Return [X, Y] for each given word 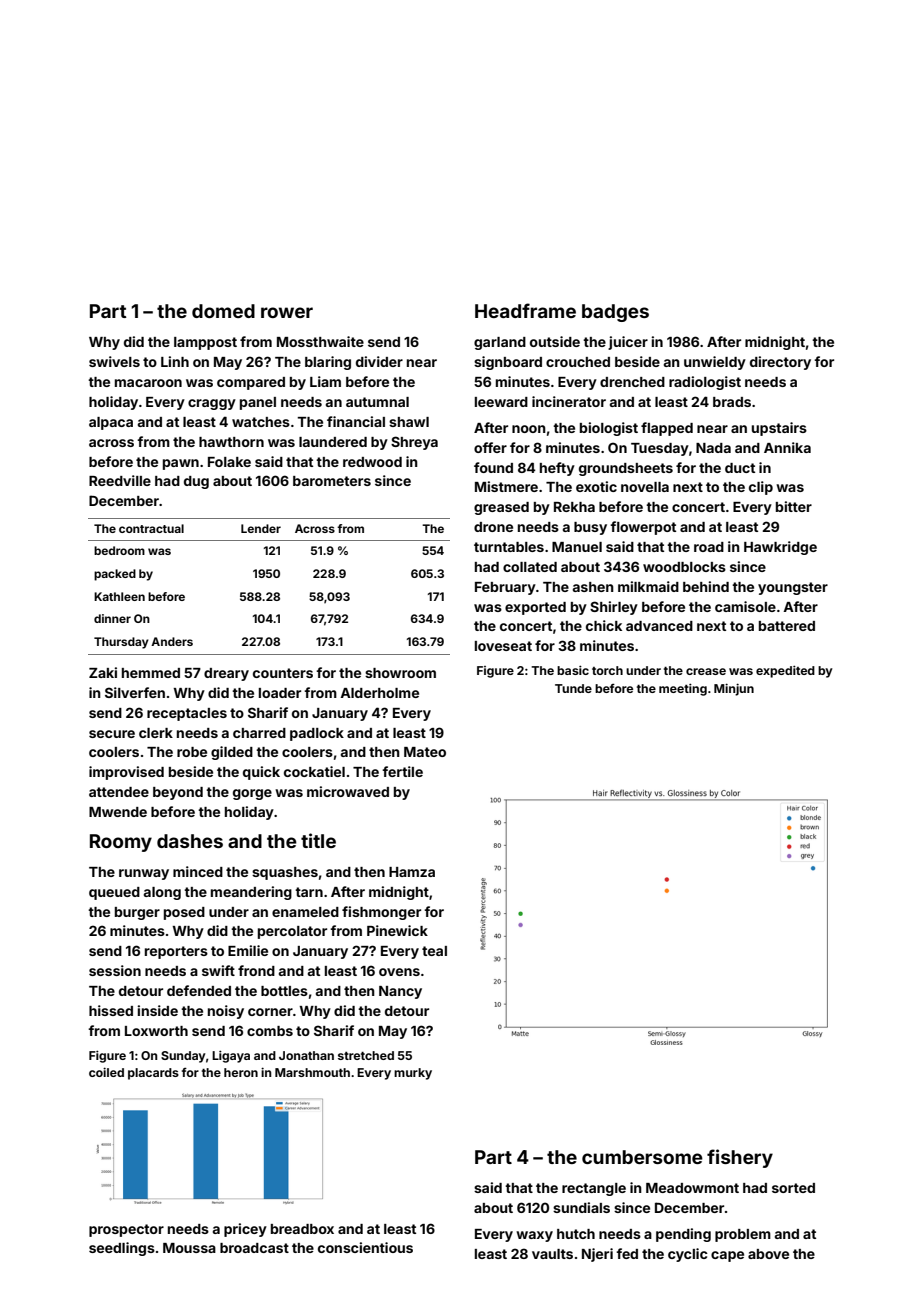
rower [287, 312]
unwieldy [715, 363]
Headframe [525, 310]
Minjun [734, 689]
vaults [552, 1254]
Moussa [189, 1248]
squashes [285, 873]
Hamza [412, 872]
